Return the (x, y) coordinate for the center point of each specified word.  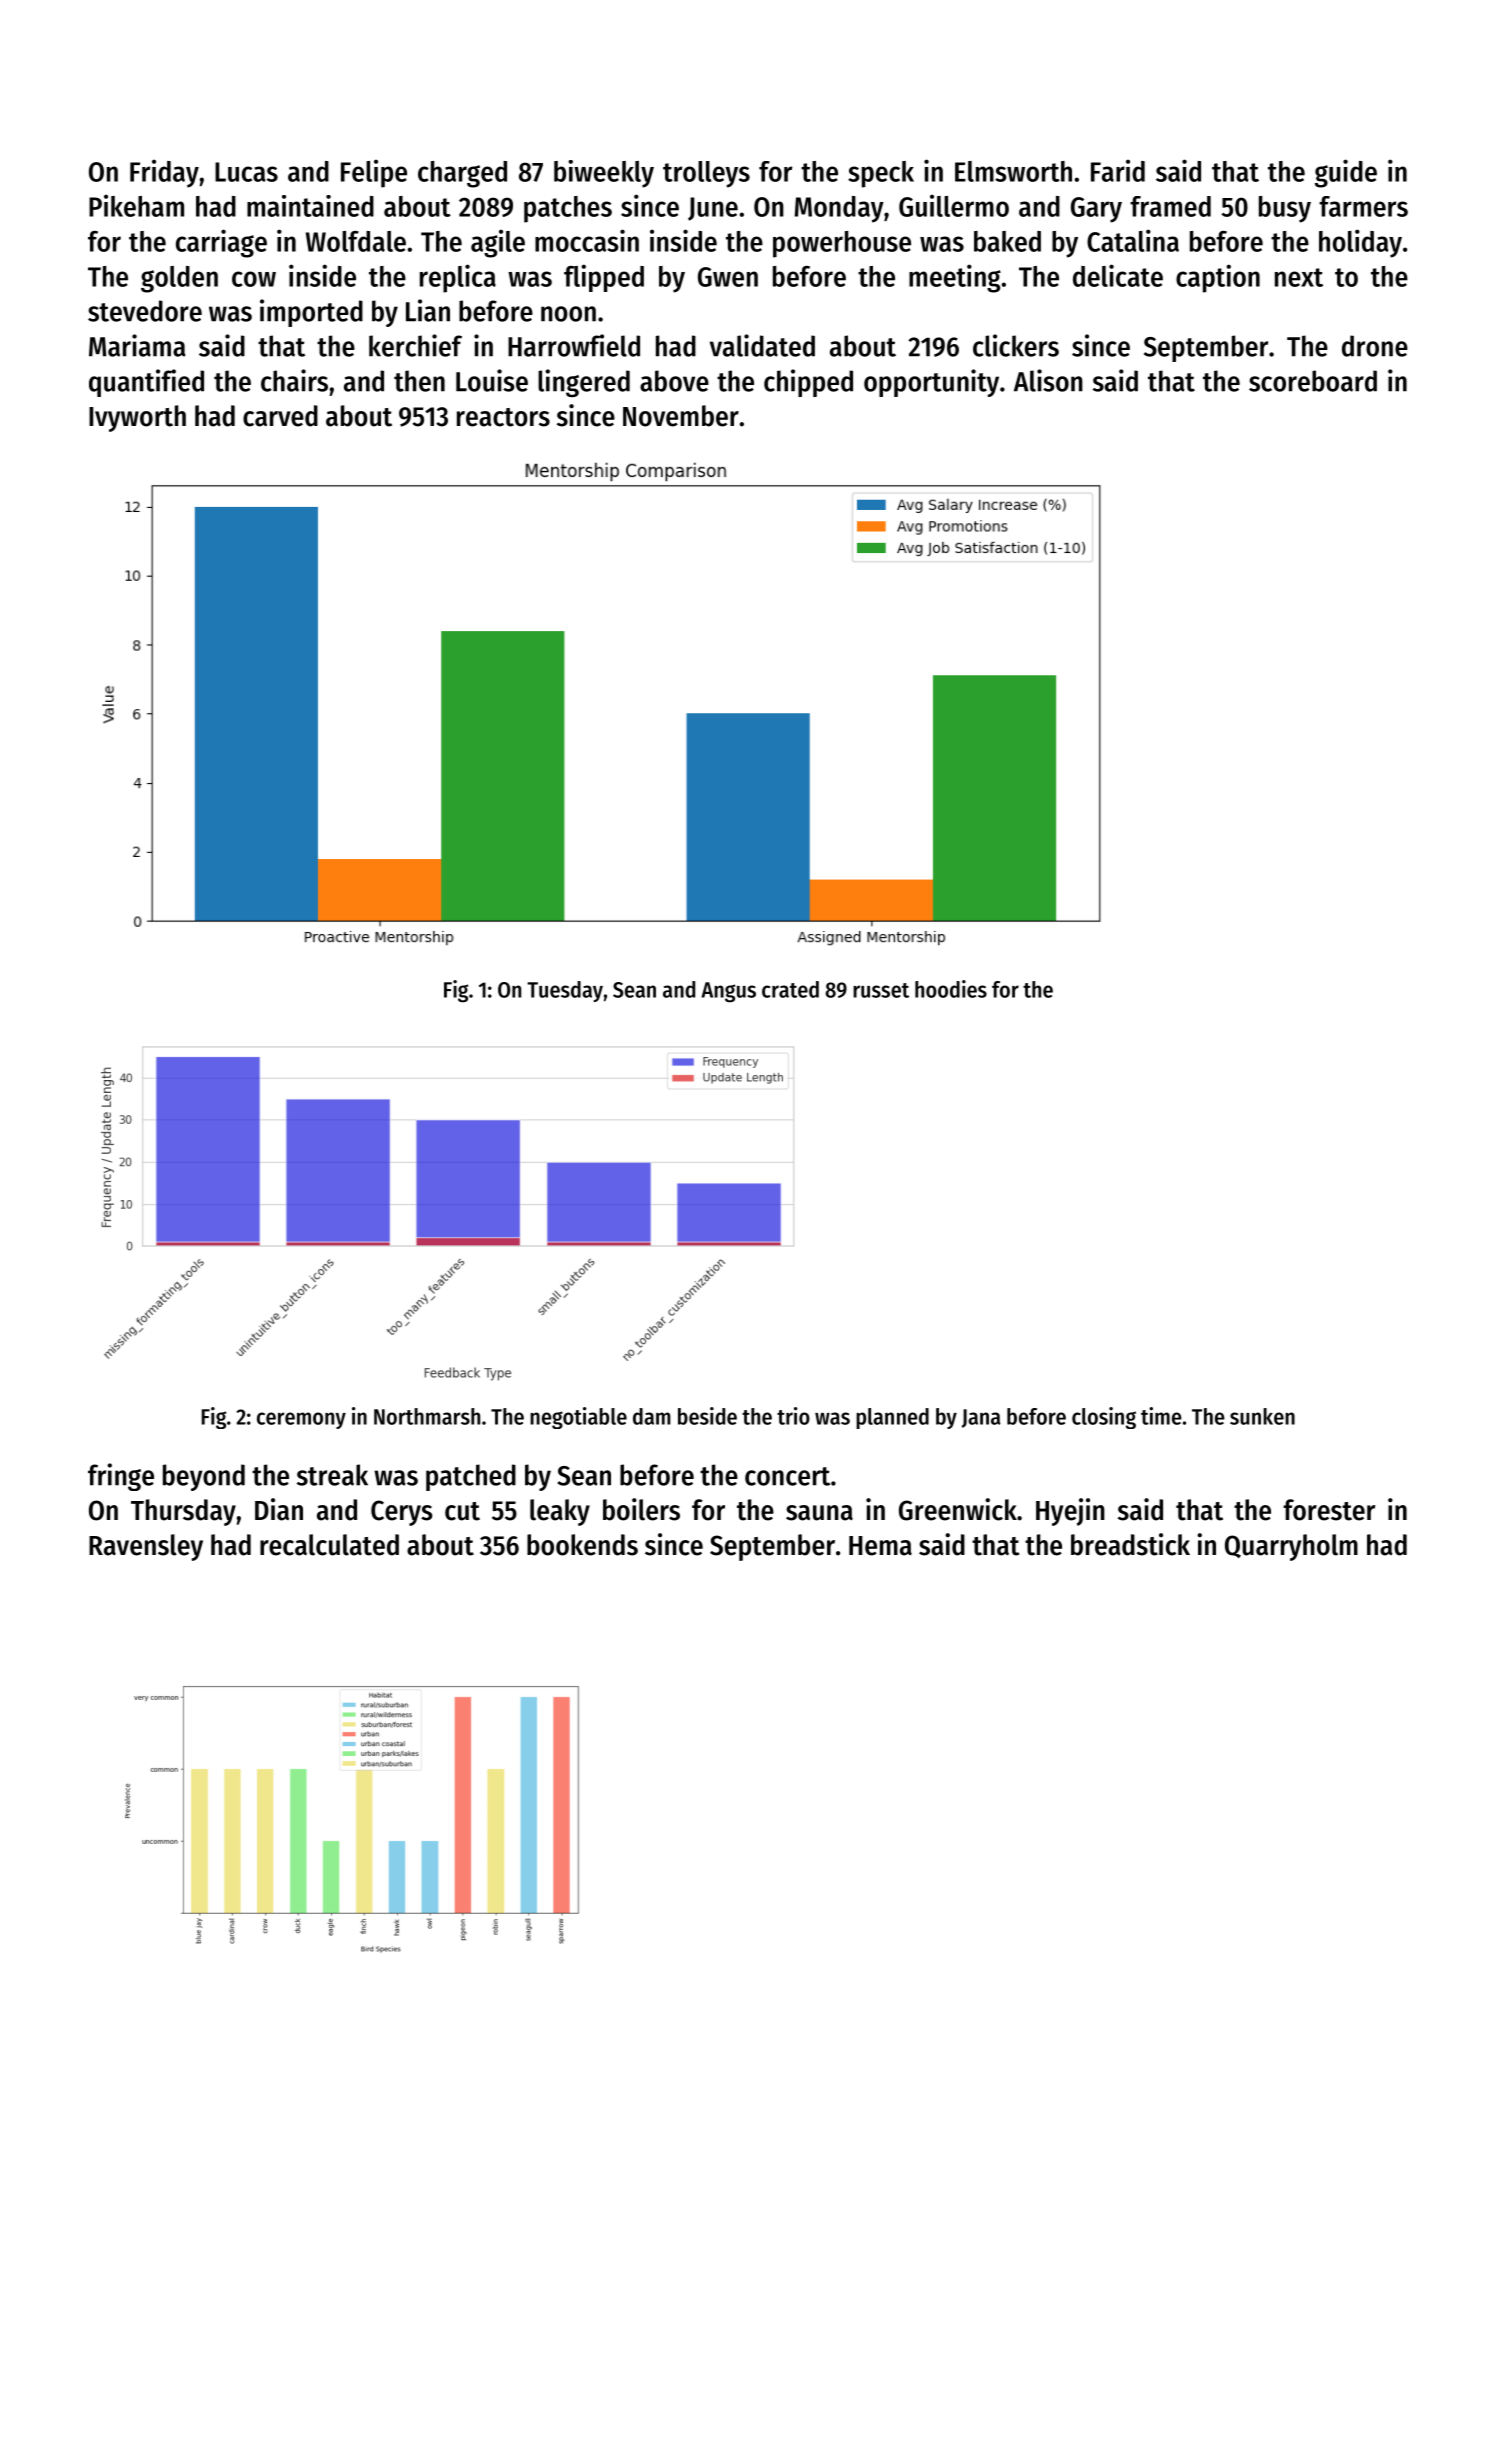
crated (790, 989)
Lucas (246, 172)
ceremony (301, 1420)
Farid (1118, 170)
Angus (728, 992)
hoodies (951, 989)
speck (881, 174)
